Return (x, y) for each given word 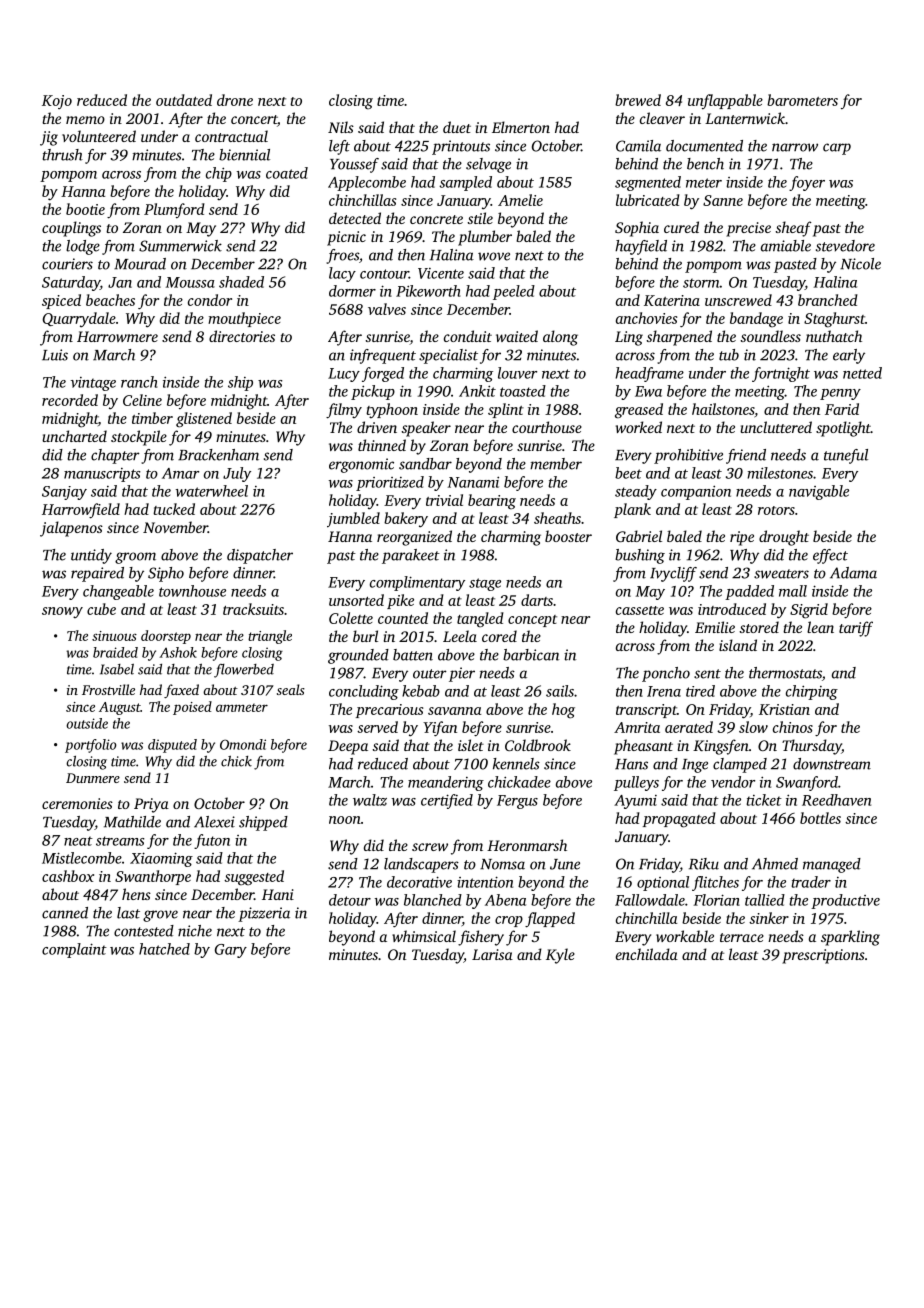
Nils (341, 127)
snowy (62, 612)
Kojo (57, 102)
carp (837, 149)
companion (696, 492)
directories (242, 336)
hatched (164, 949)
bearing (492, 502)
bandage (756, 320)
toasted (523, 391)
